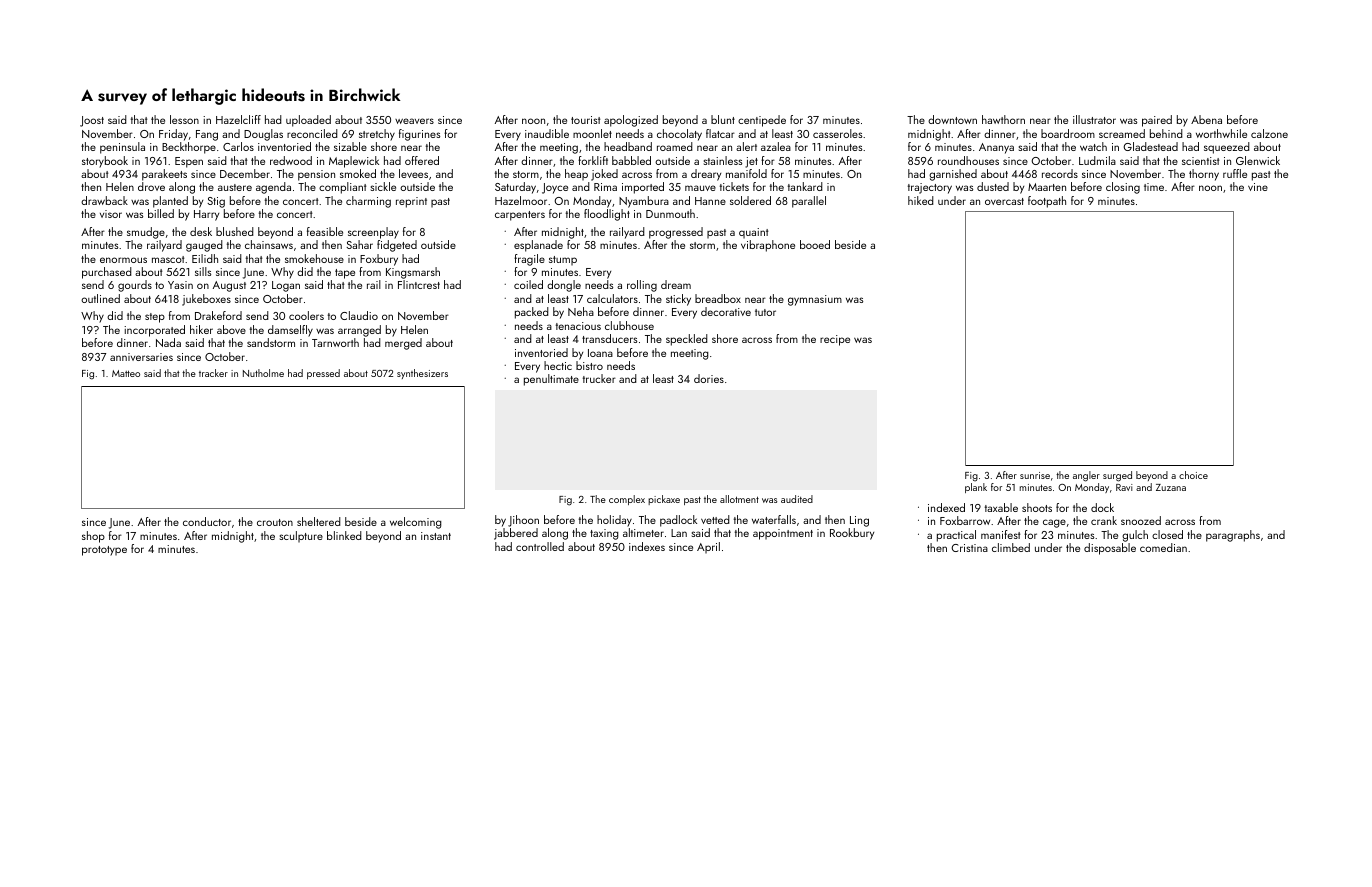 This document has height=887, width=1372. Describe the element at coordinates (1193, 475) in the document. I see `choice` at that location.
